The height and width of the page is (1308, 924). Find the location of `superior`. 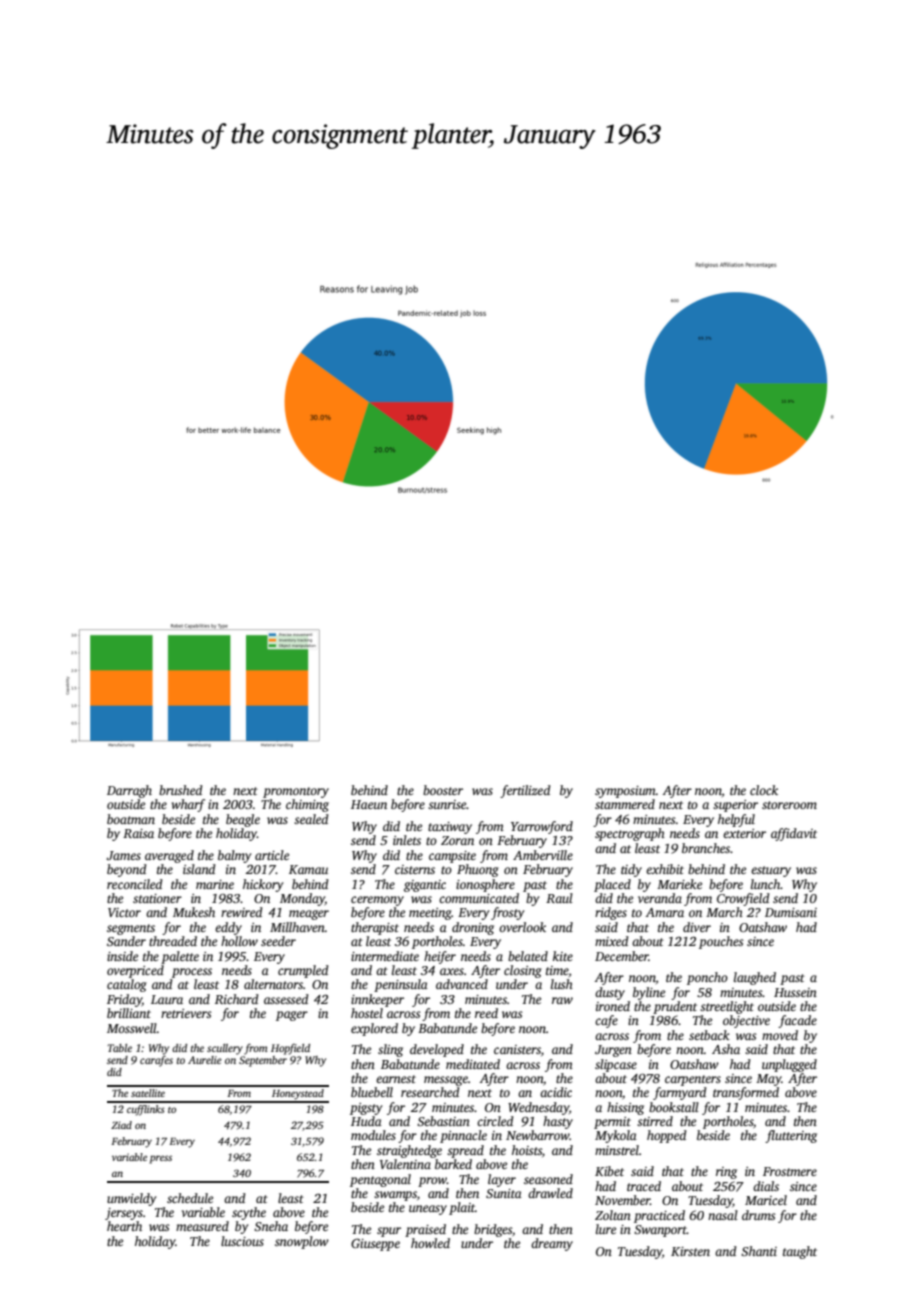

superior is located at coordinates (735, 806).
